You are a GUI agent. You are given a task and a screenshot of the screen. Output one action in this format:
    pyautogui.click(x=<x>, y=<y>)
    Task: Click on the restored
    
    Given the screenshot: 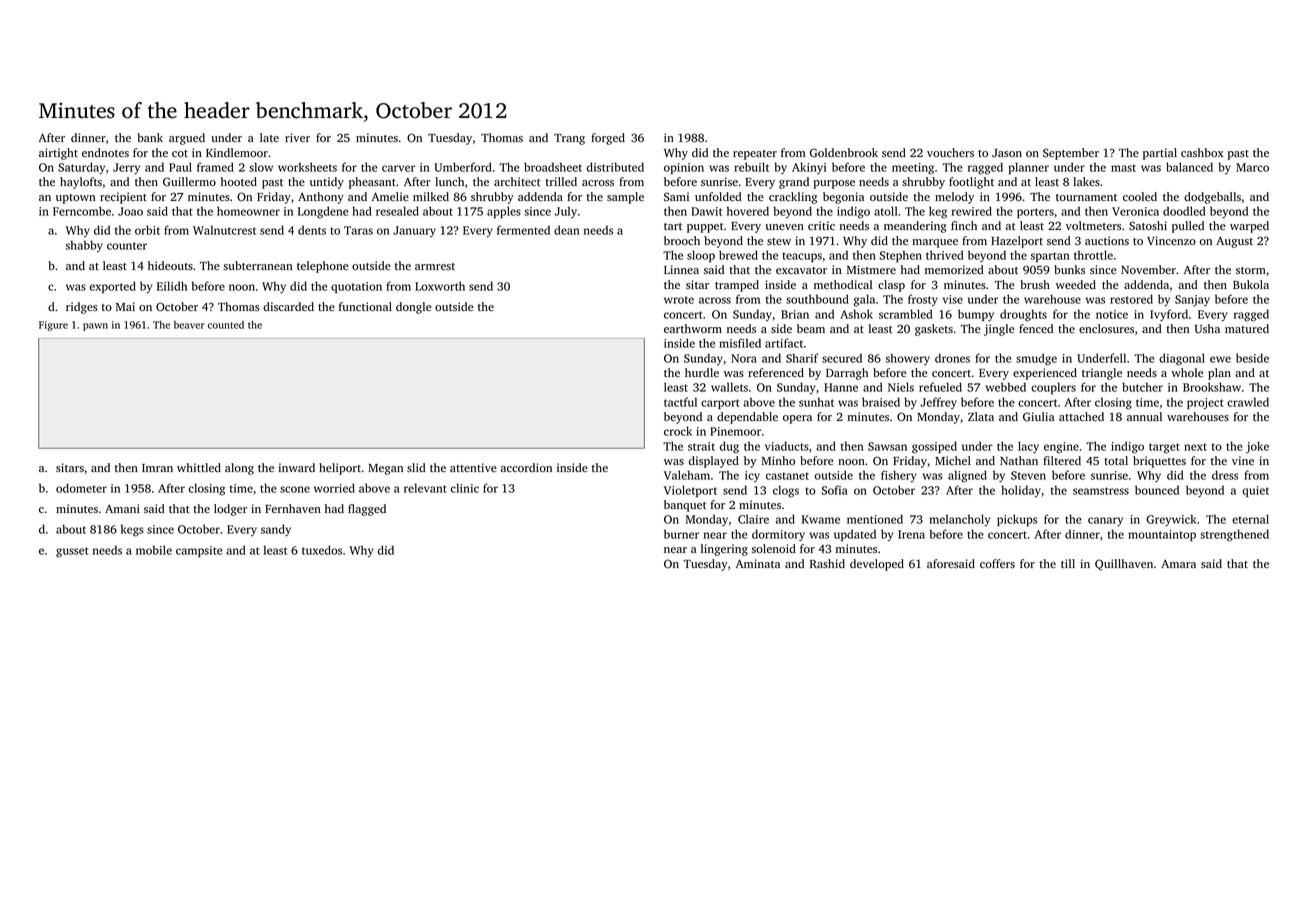 What is the action you would take?
    pyautogui.click(x=1131, y=299)
